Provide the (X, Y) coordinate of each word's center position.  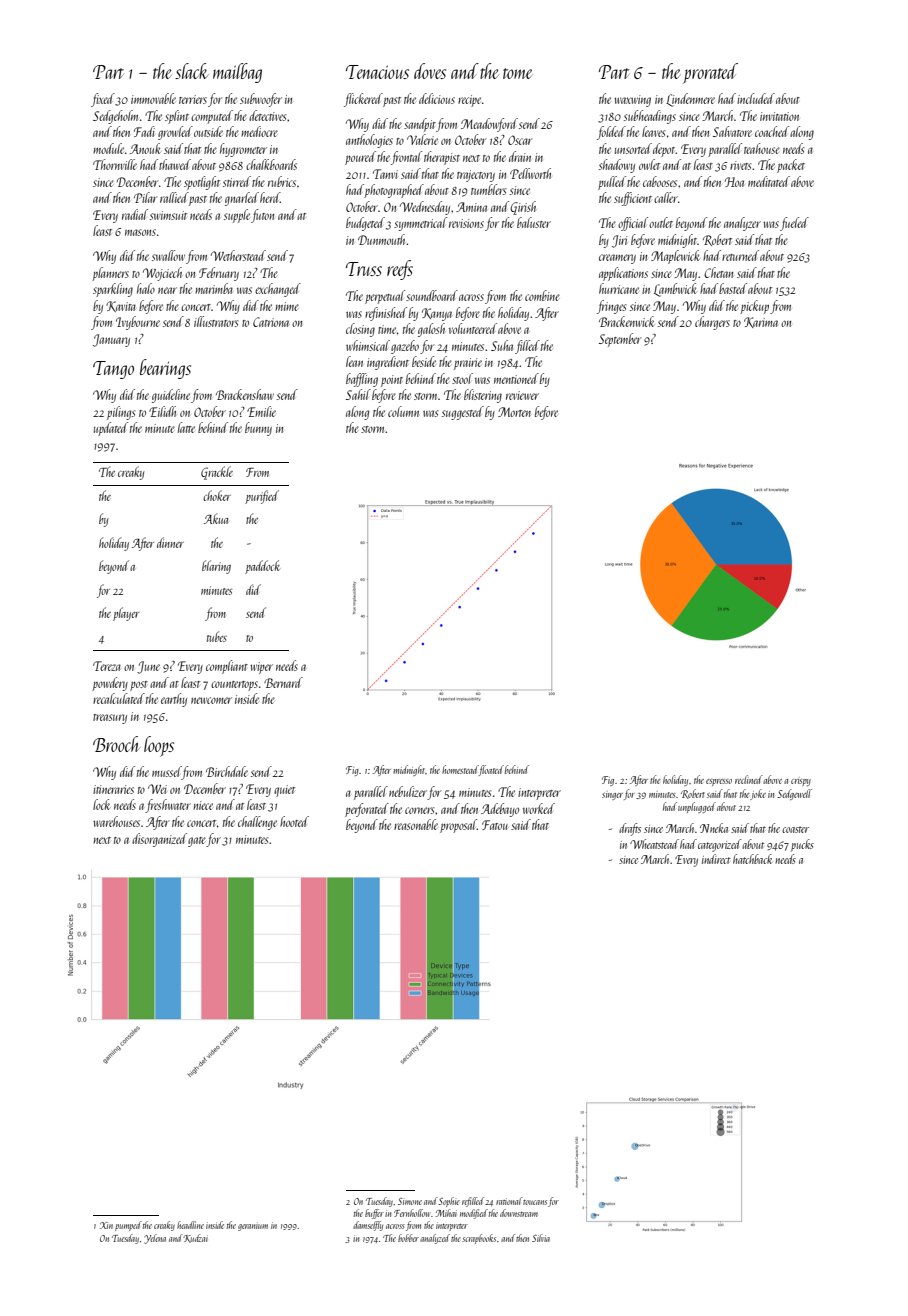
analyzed (435, 1239)
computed (212, 117)
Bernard (283, 682)
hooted (294, 821)
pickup (754, 307)
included (756, 98)
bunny (258, 429)
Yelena (155, 1239)
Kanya (437, 314)
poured (360, 158)
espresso (719, 782)
